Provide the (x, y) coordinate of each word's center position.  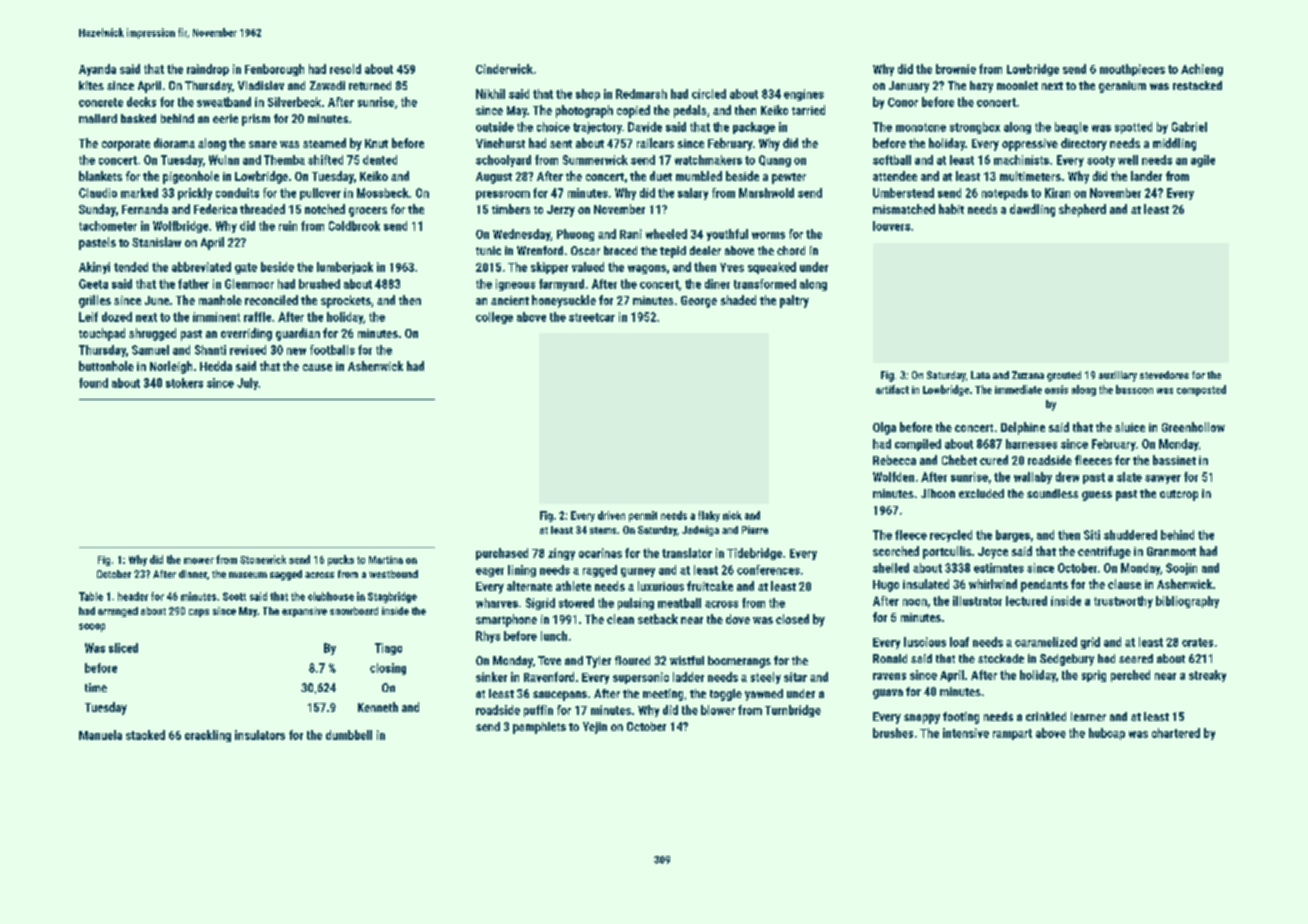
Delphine (1023, 428)
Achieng (1202, 70)
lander (1146, 176)
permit (643, 516)
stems (603, 530)
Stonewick (263, 559)
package (754, 128)
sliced (123, 648)
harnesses (1031, 444)
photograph (584, 111)
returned (370, 85)
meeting (663, 695)
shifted (325, 160)
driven (611, 515)
